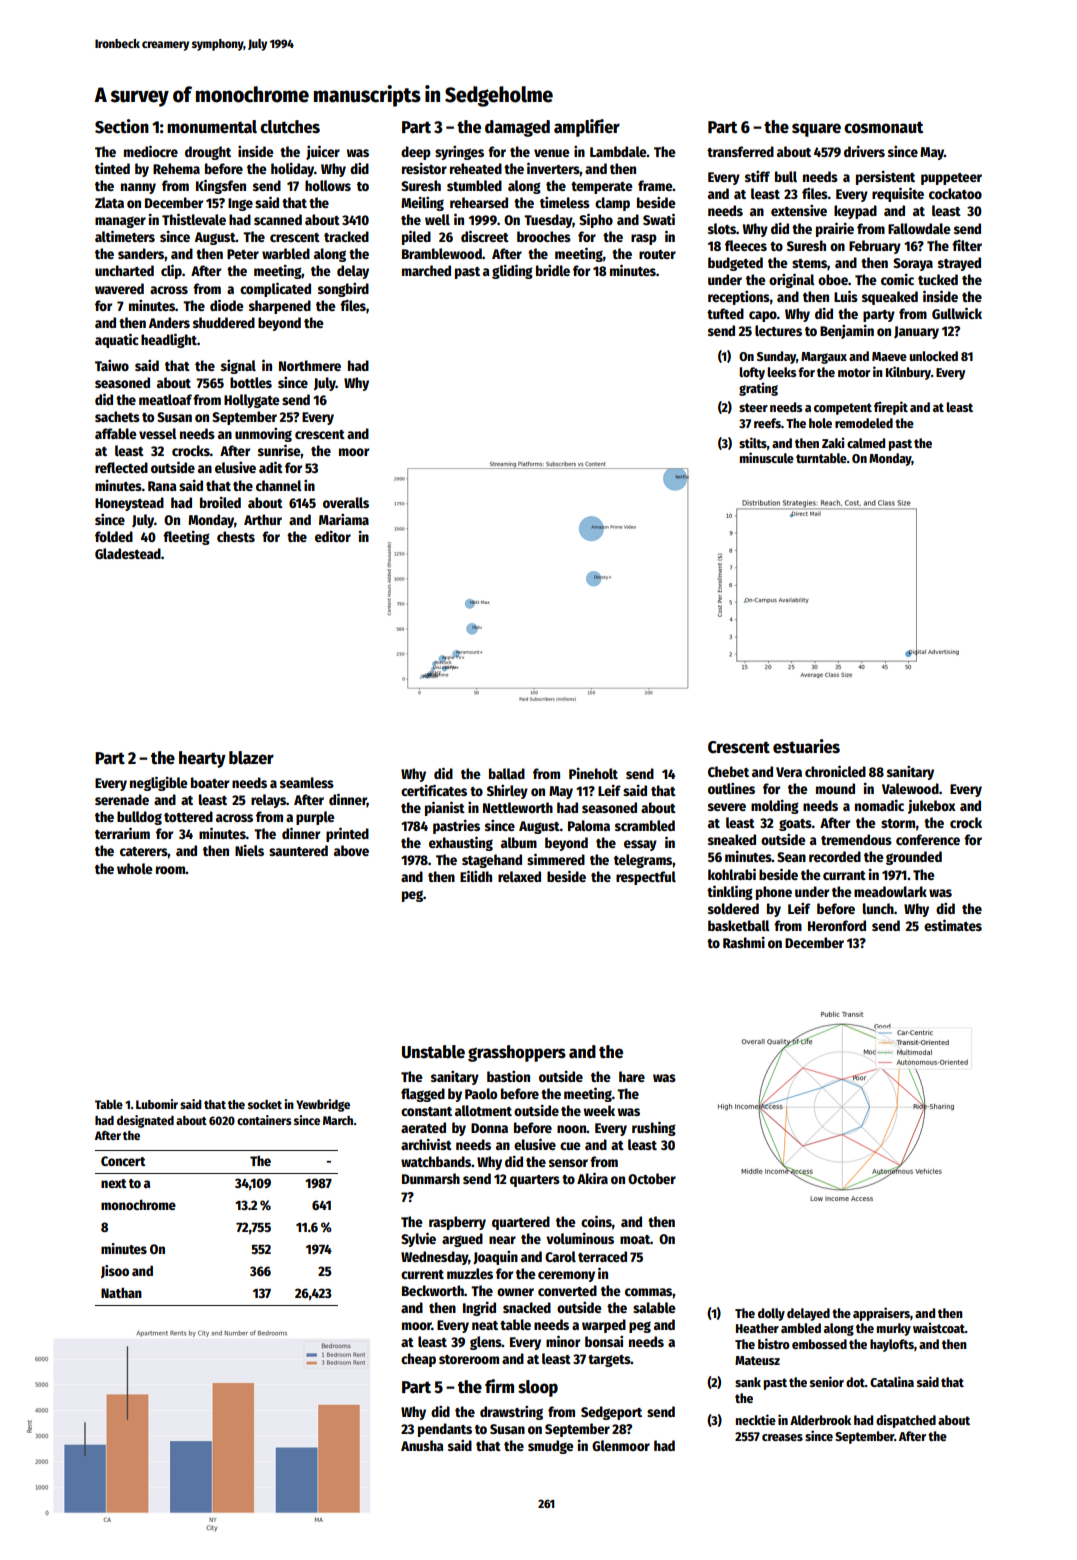 The height and width of the screenshot is (1560, 1077). I want to click on damaged, so click(517, 128).
